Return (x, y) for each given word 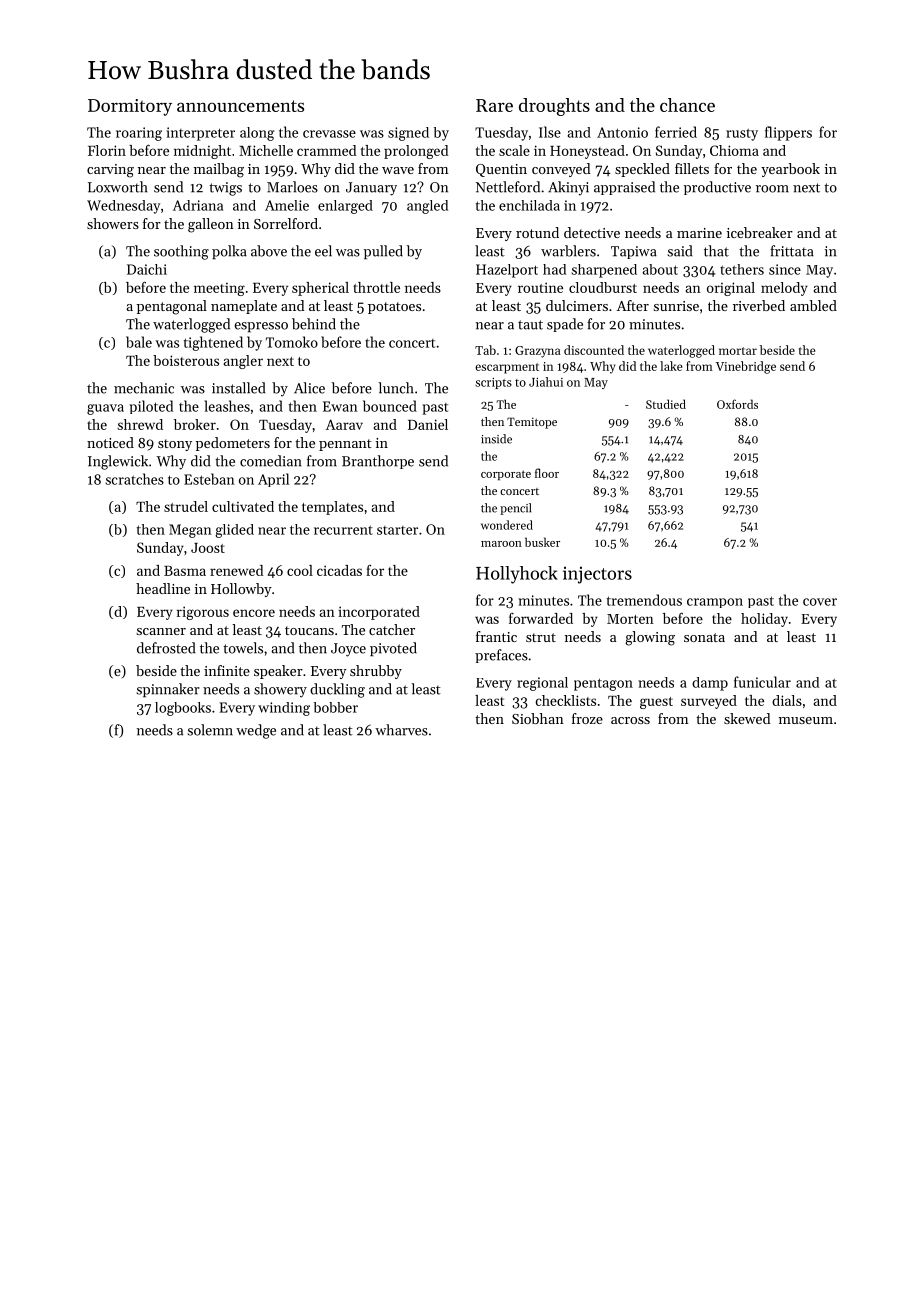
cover (820, 602)
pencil (515, 509)
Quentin (501, 170)
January (371, 189)
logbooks (183, 709)
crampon (715, 603)
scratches (135, 479)
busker (542, 542)
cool (300, 570)
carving (110, 171)
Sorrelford (286, 223)
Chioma (734, 150)
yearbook (790, 170)
